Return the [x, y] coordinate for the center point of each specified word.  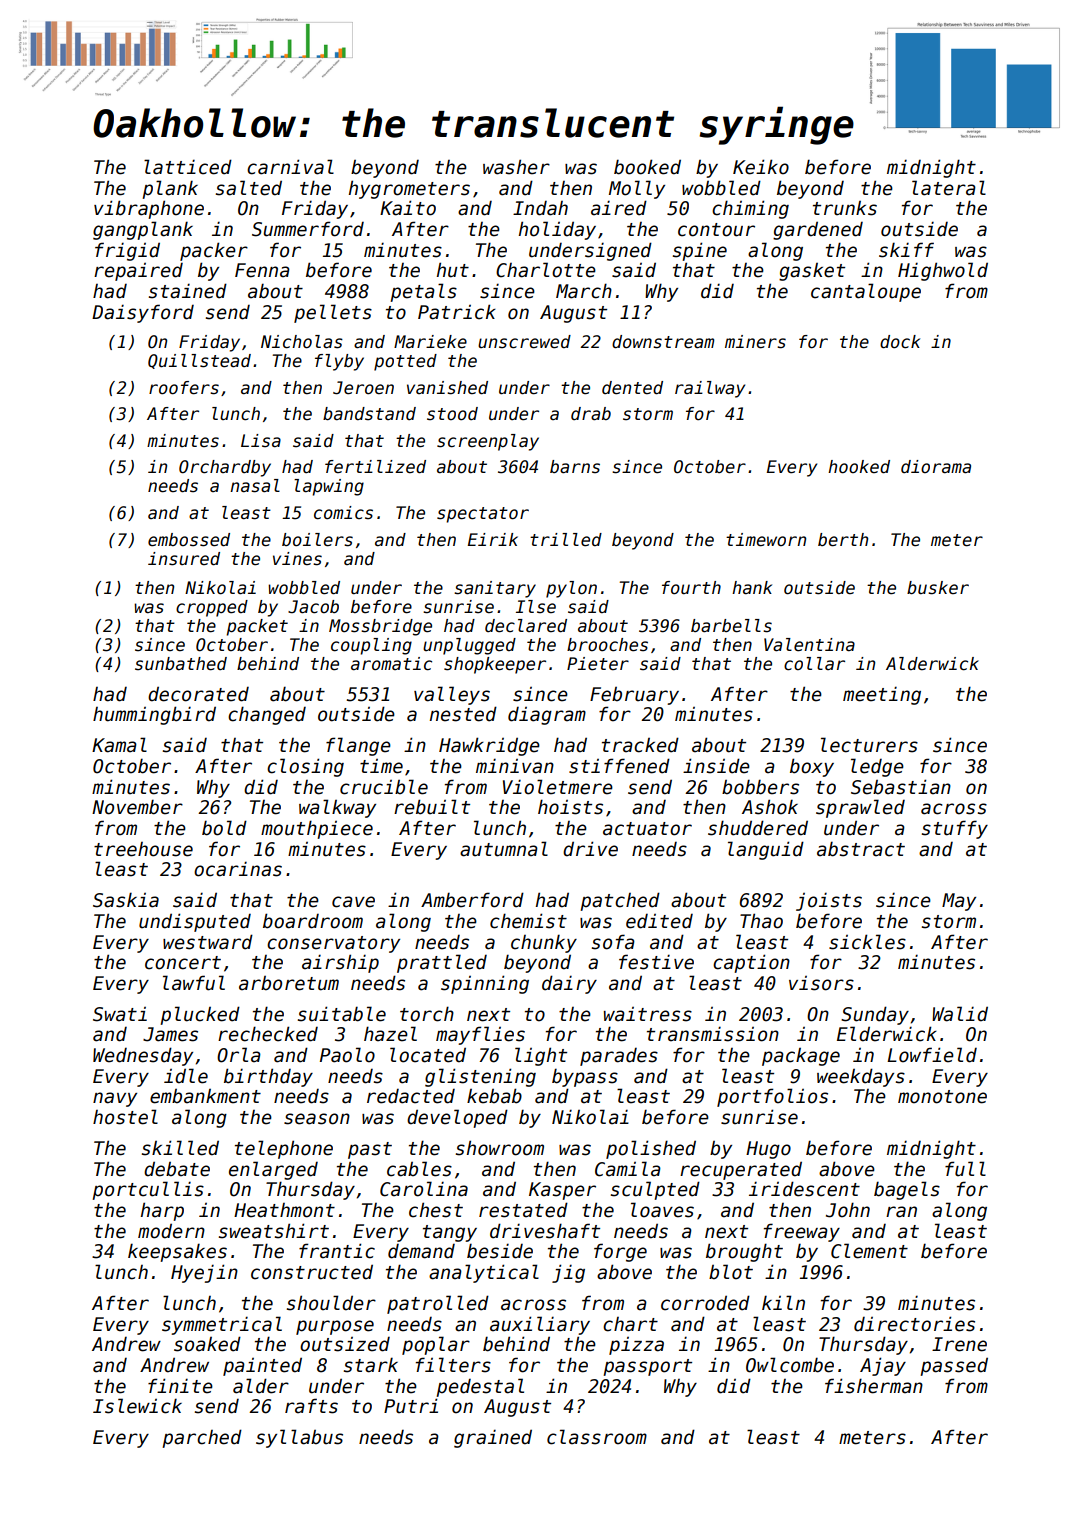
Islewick [137, 1406]
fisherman [874, 1386]
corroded [705, 1303]
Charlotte [546, 270]
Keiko [761, 167]
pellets [333, 313]
